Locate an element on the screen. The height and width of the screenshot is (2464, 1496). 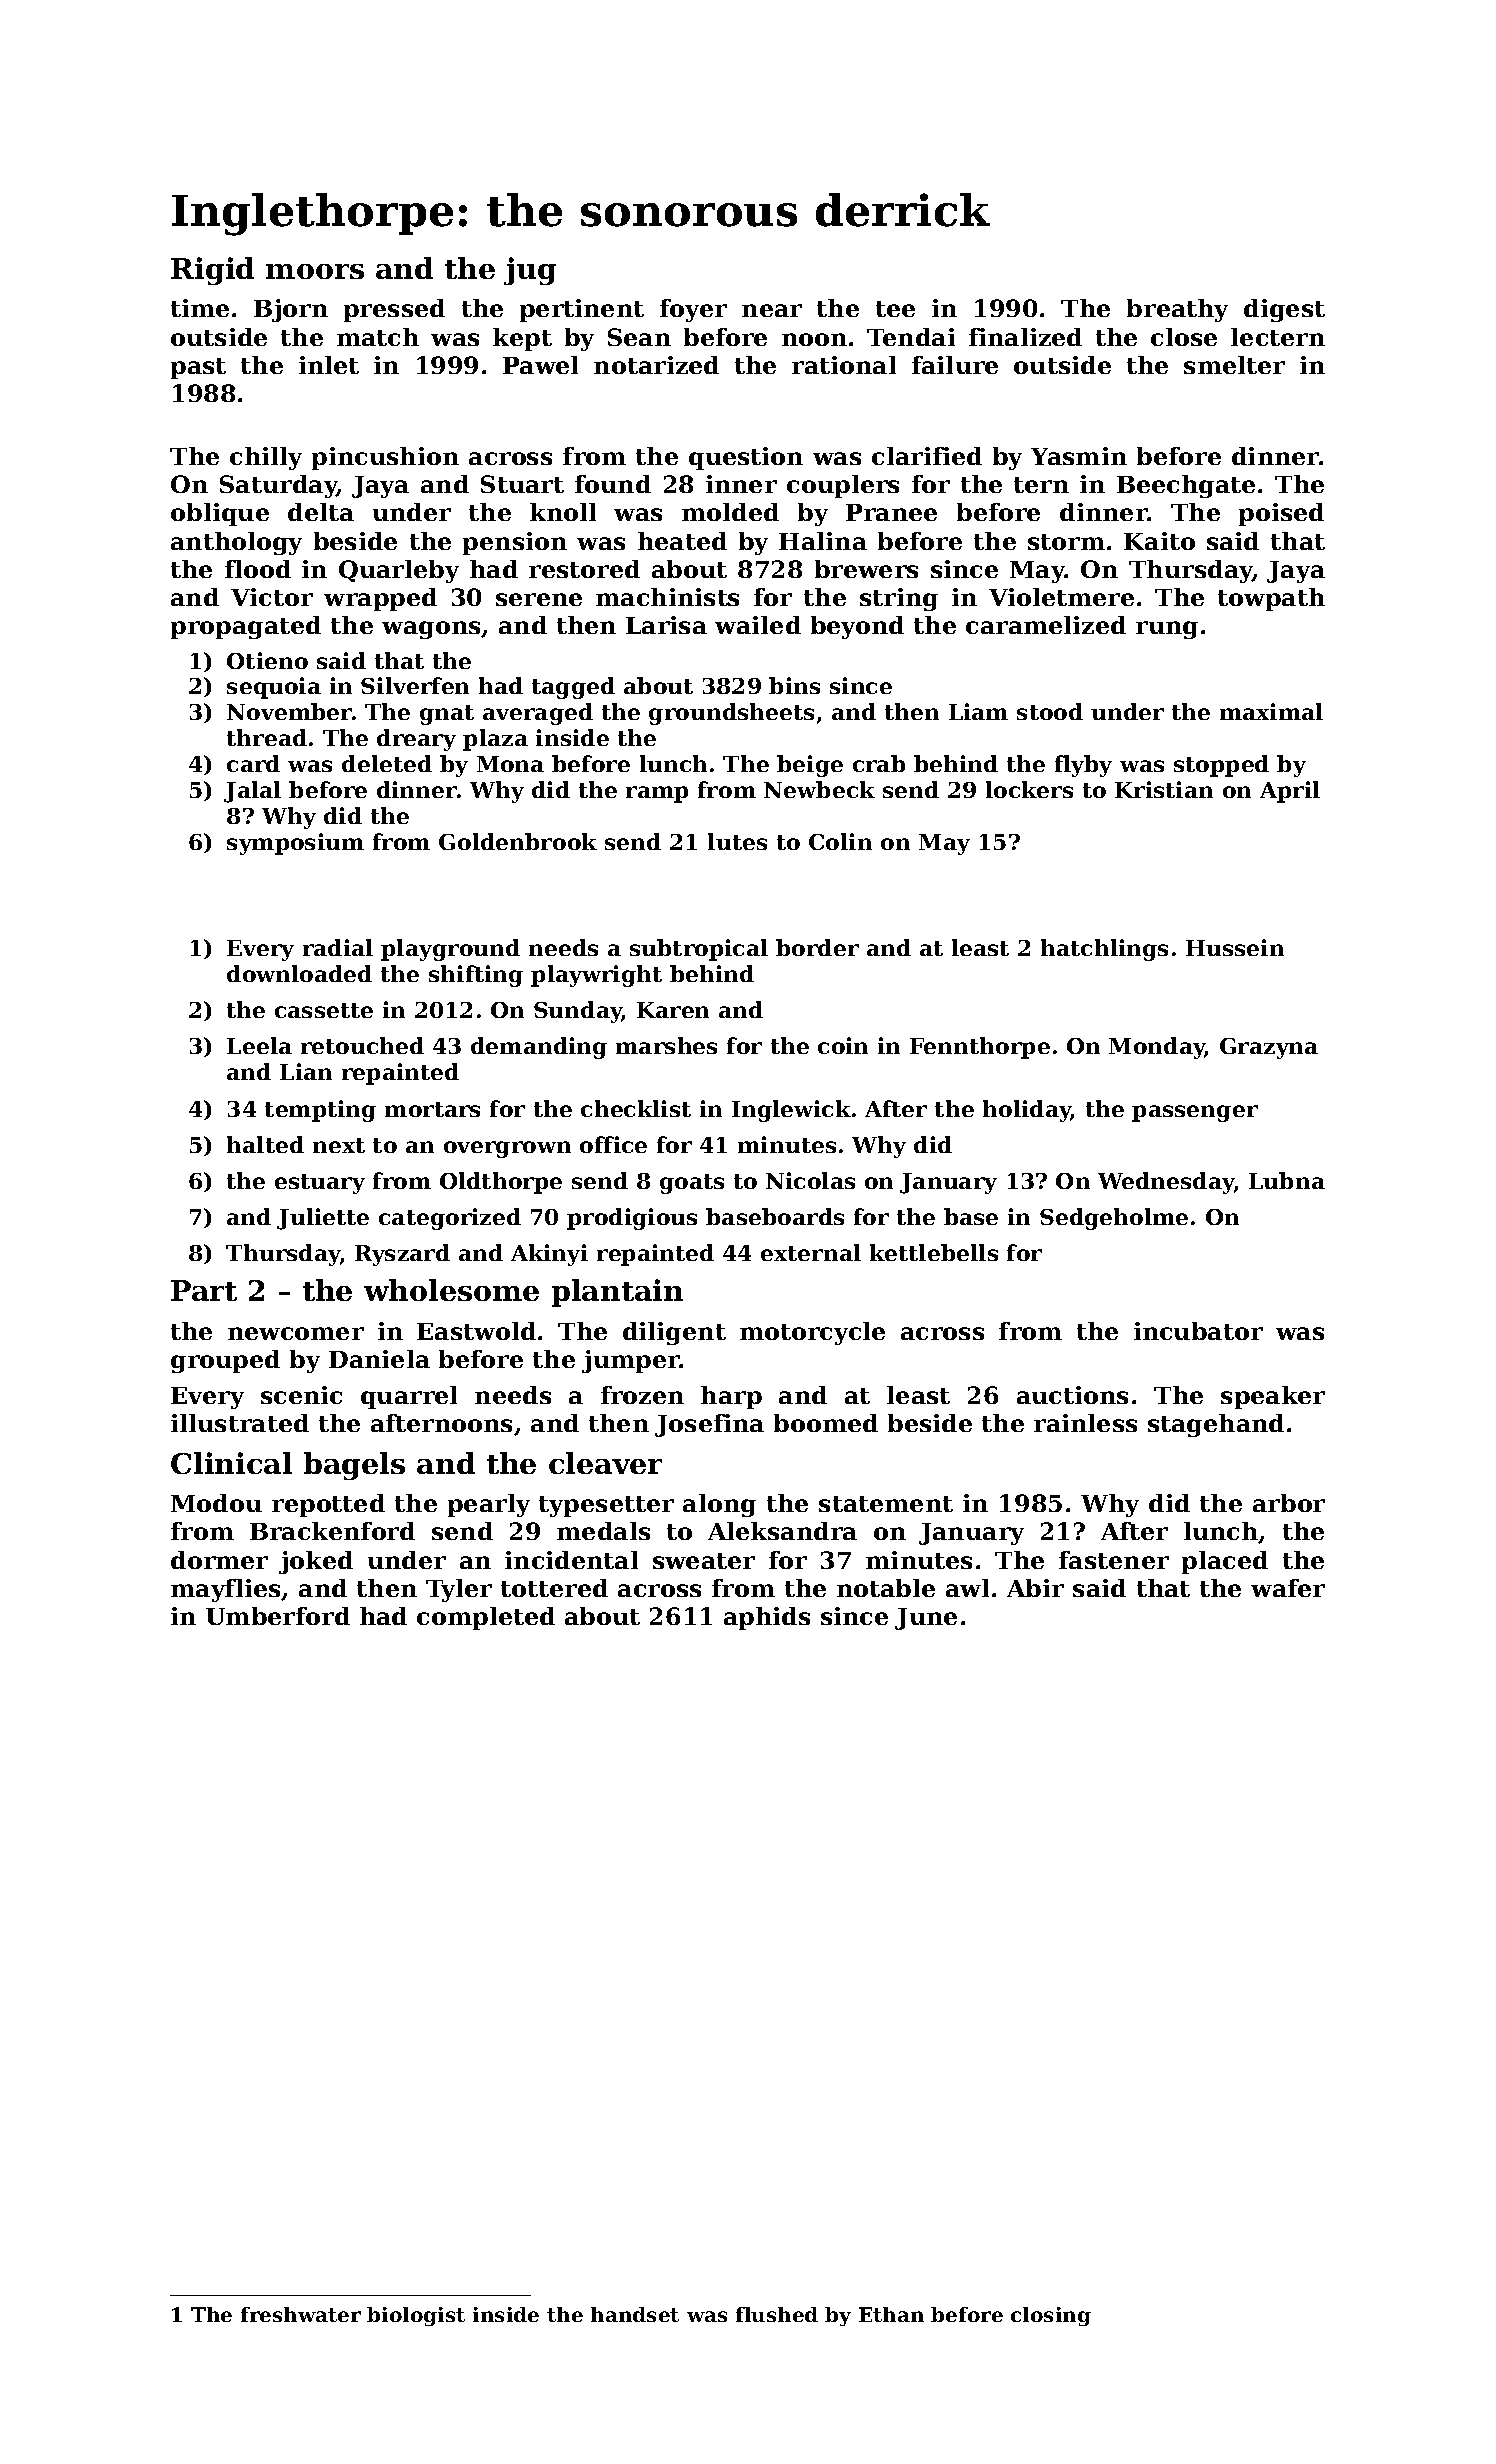
Beechgate is located at coordinates (1186, 486).
